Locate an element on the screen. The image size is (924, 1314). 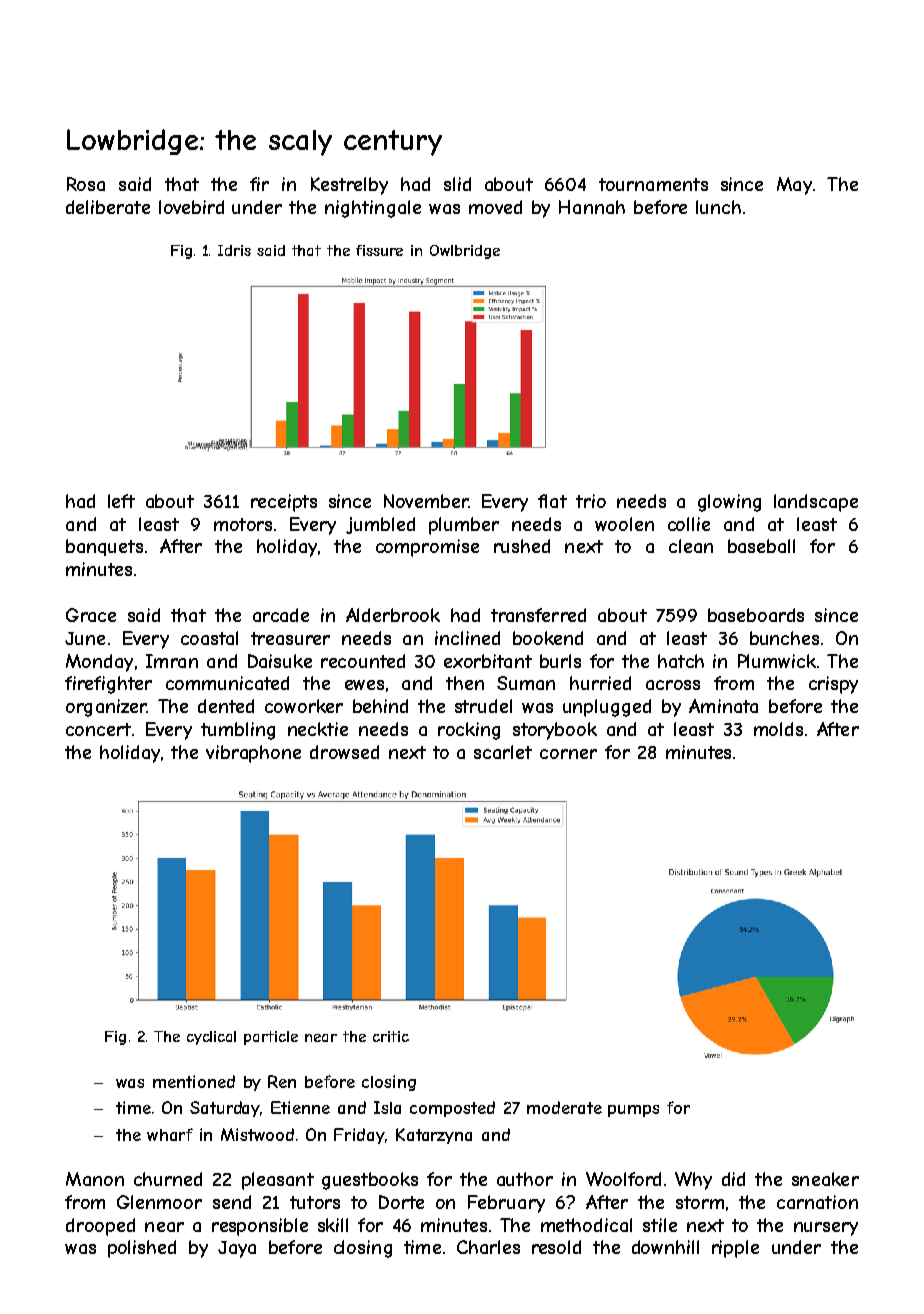
landscape is located at coordinates (816, 503).
